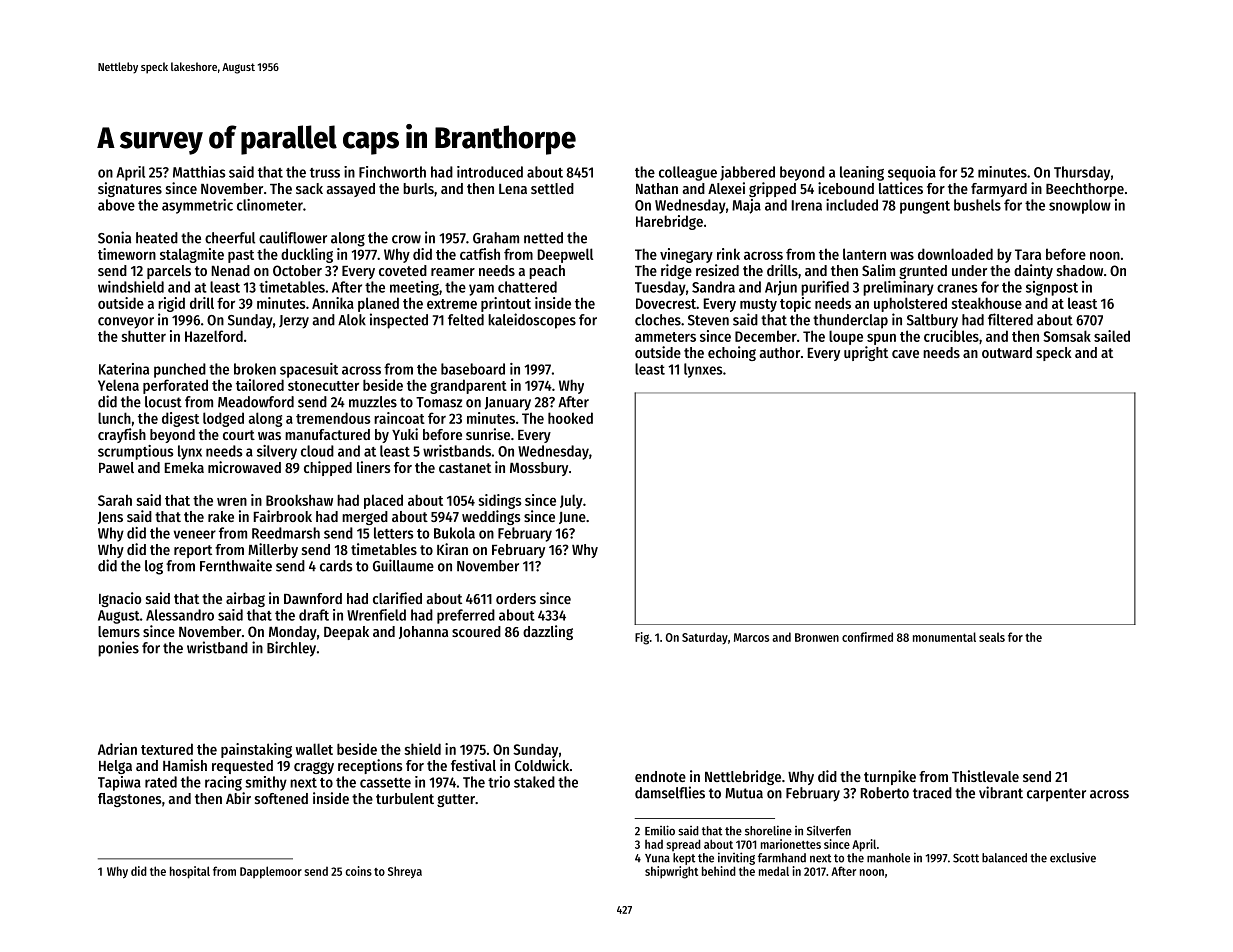 This screenshot has height=952, width=1233. What do you see at coordinates (717, 270) in the screenshot?
I see `resized` at bounding box center [717, 270].
